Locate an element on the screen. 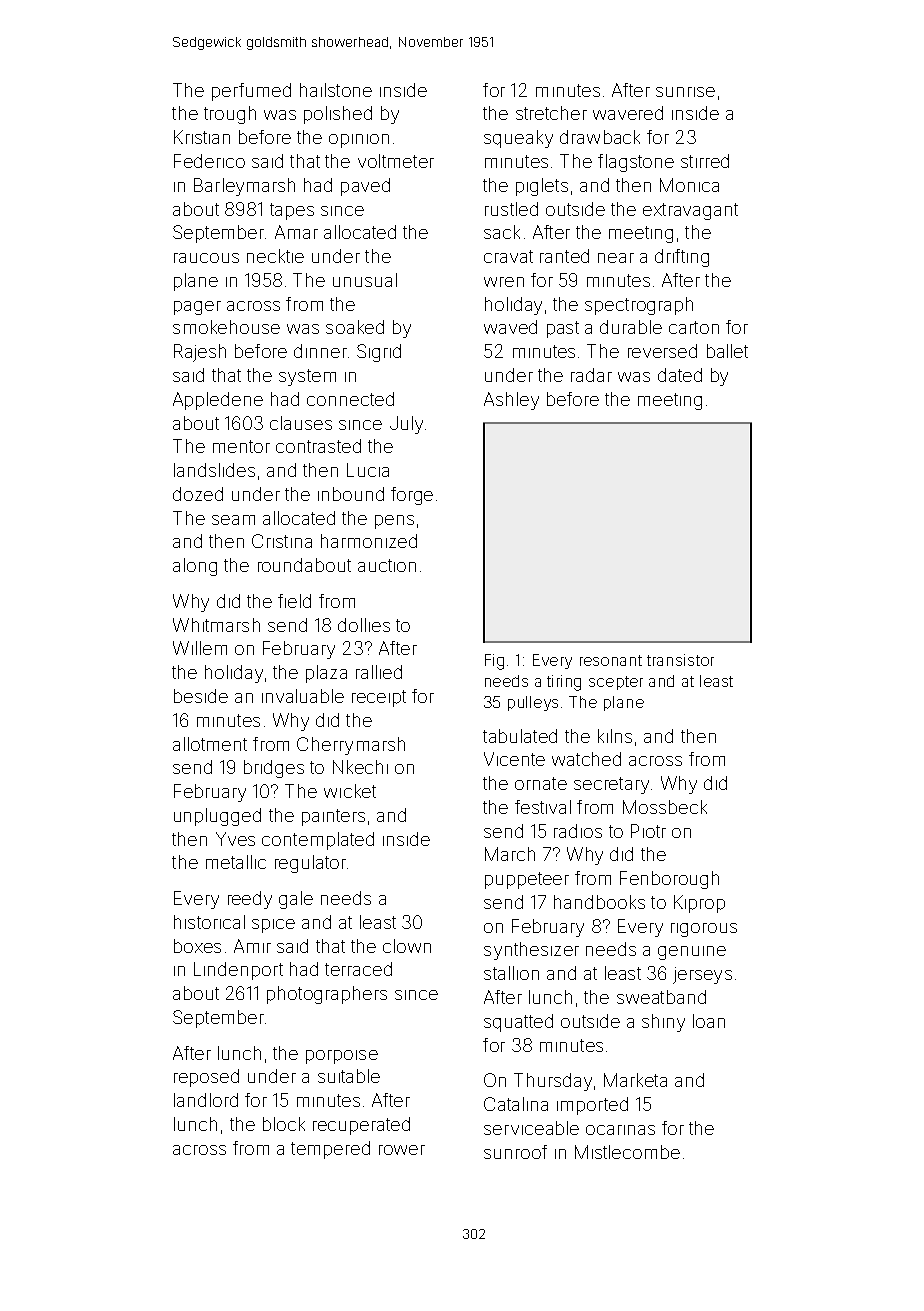 This screenshot has height=1311, width=924. tabulated is located at coordinates (520, 736).
